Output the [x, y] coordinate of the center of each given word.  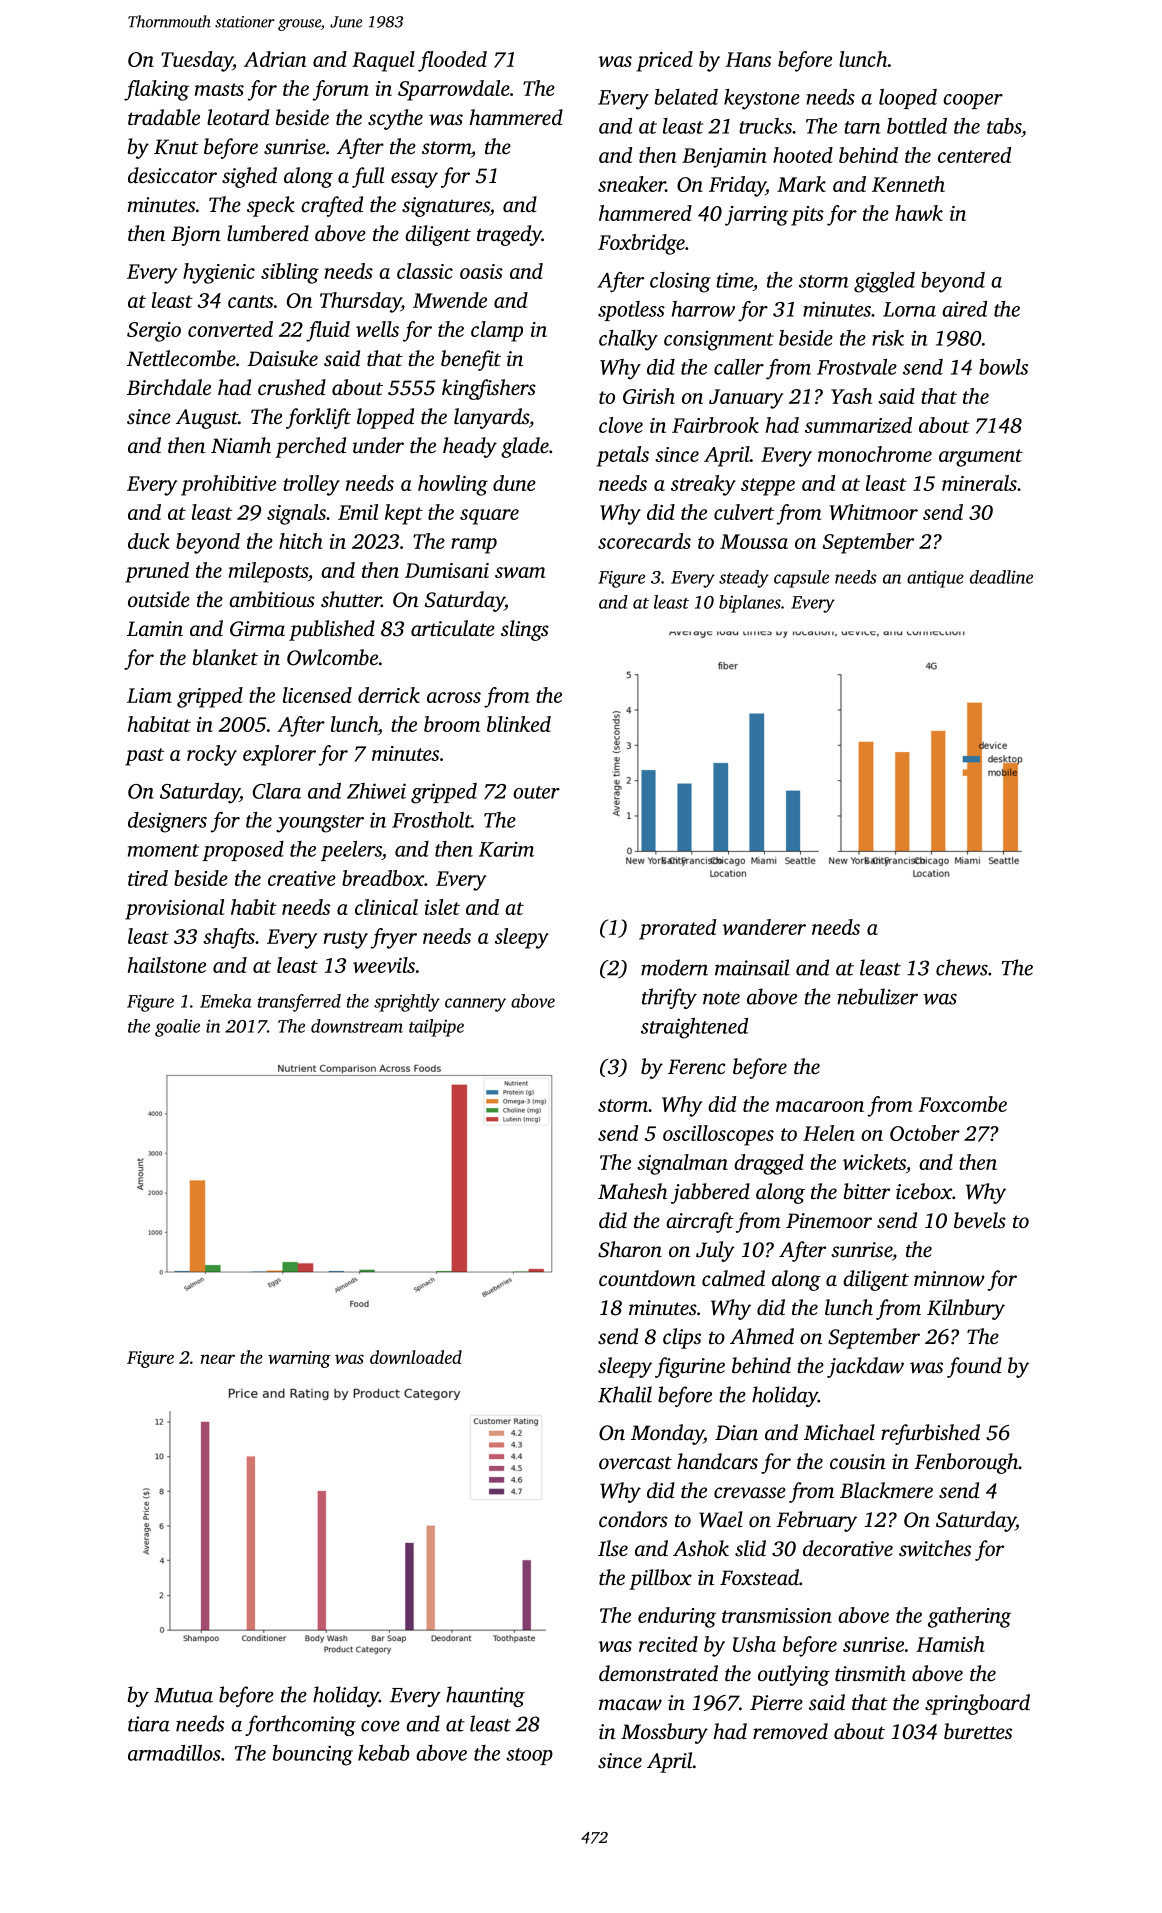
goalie [177, 1028]
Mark [801, 184]
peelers [351, 851]
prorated [677, 929]
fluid [328, 331]
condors [633, 1519]
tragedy [509, 235]
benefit [471, 360]
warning [299, 1359]
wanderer [764, 927]
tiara [149, 1724]
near [218, 1359]
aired [964, 309]
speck [271, 206]
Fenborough [966, 1463]
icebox [924, 1191]
